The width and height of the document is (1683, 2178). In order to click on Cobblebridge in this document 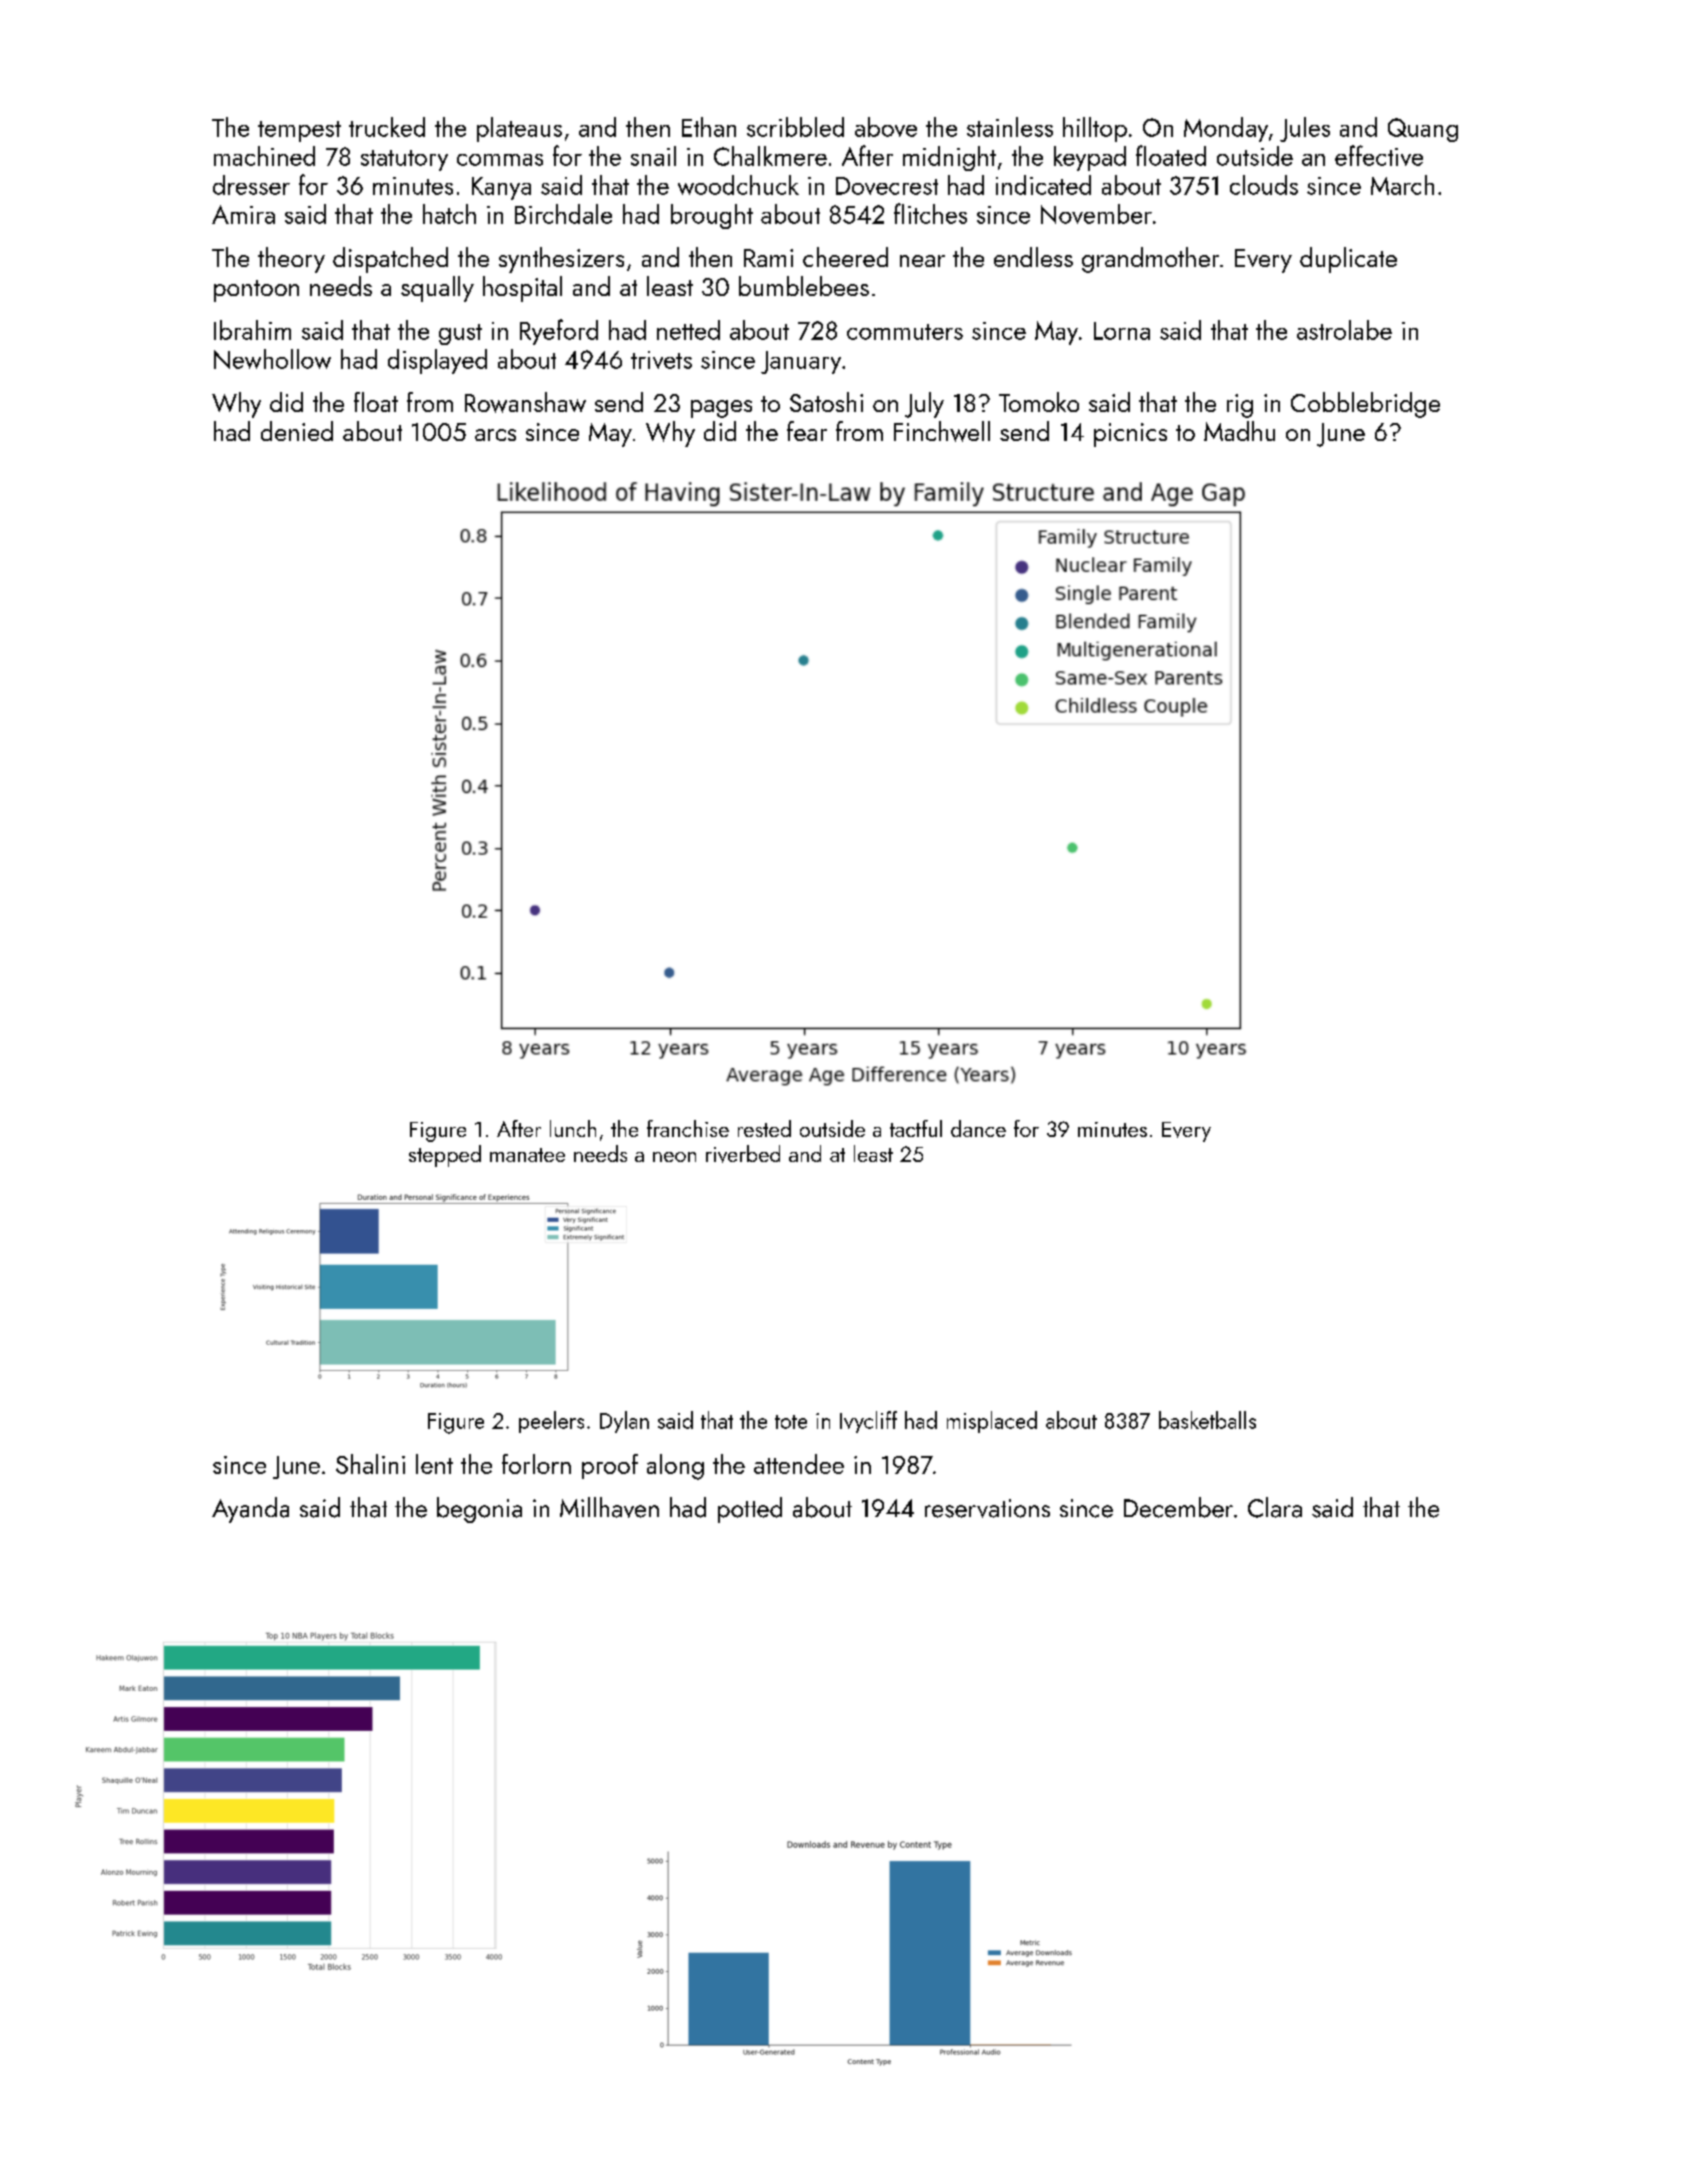, I will do `click(1365, 405)`.
